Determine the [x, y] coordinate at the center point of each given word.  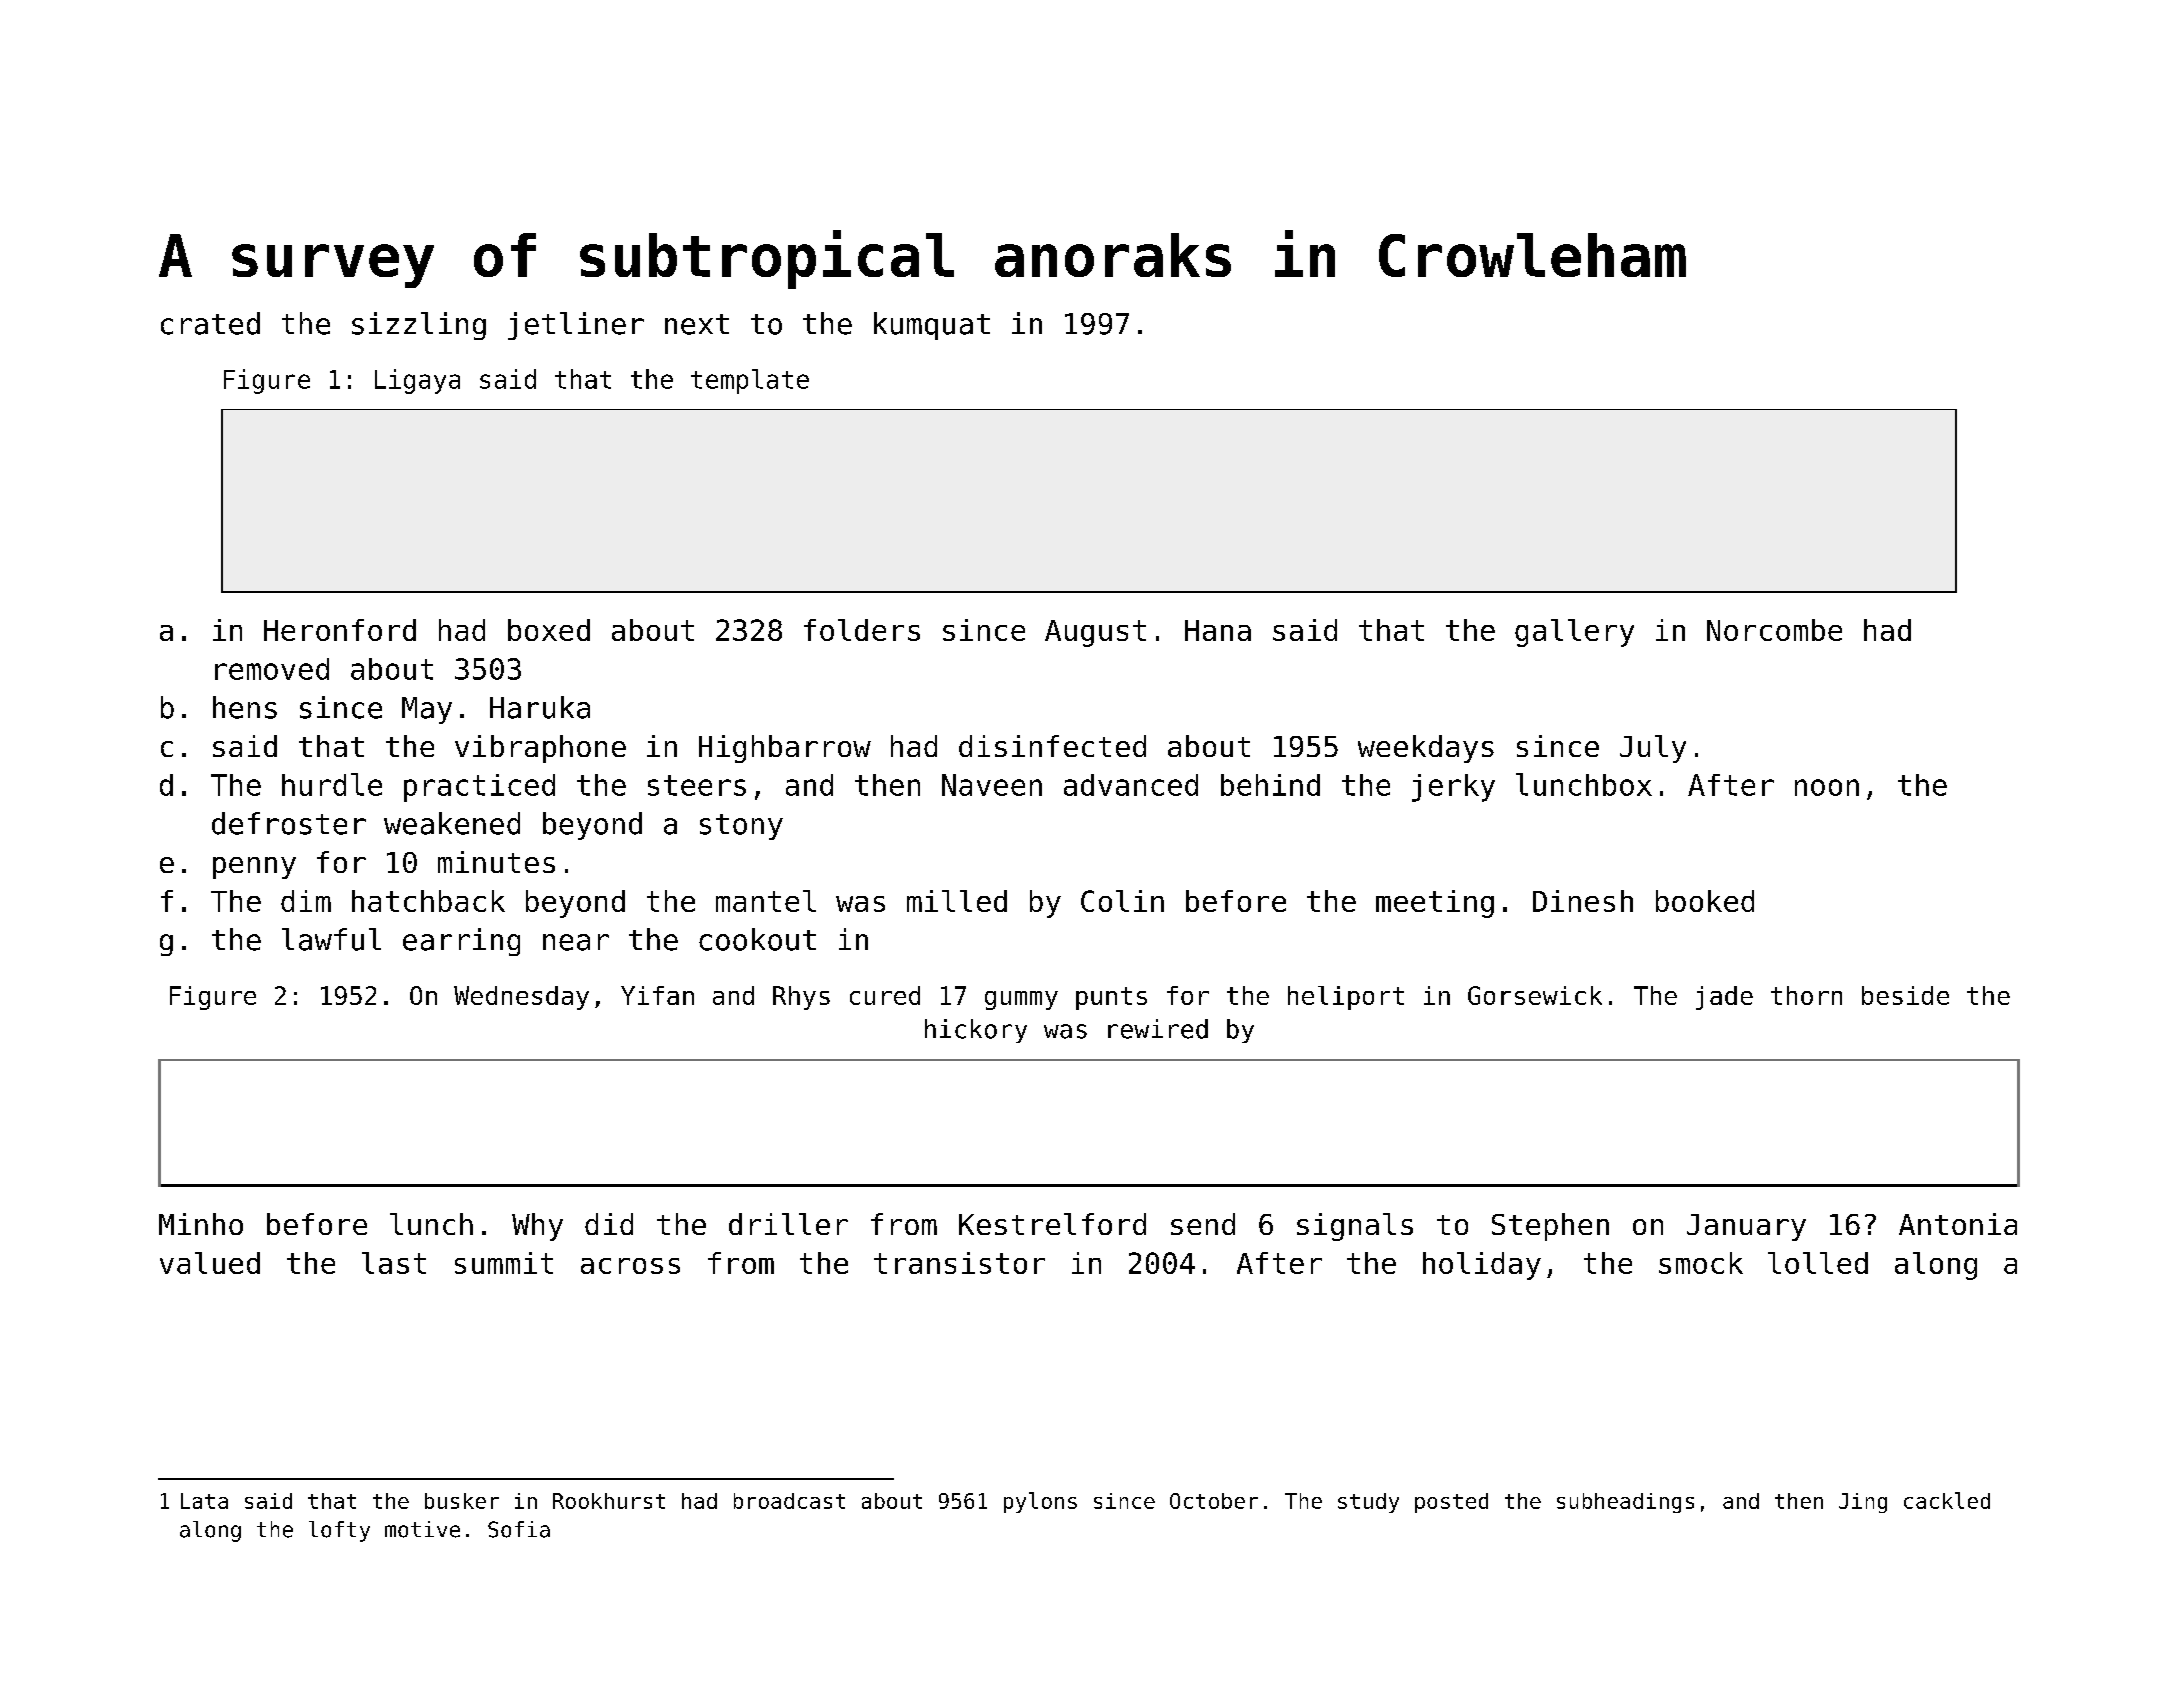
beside [1905, 995]
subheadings [1625, 1503]
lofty [339, 1531]
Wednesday [521, 998]
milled [957, 901]
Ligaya [417, 381]
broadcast [789, 1501]
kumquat [932, 326]
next [697, 324]
